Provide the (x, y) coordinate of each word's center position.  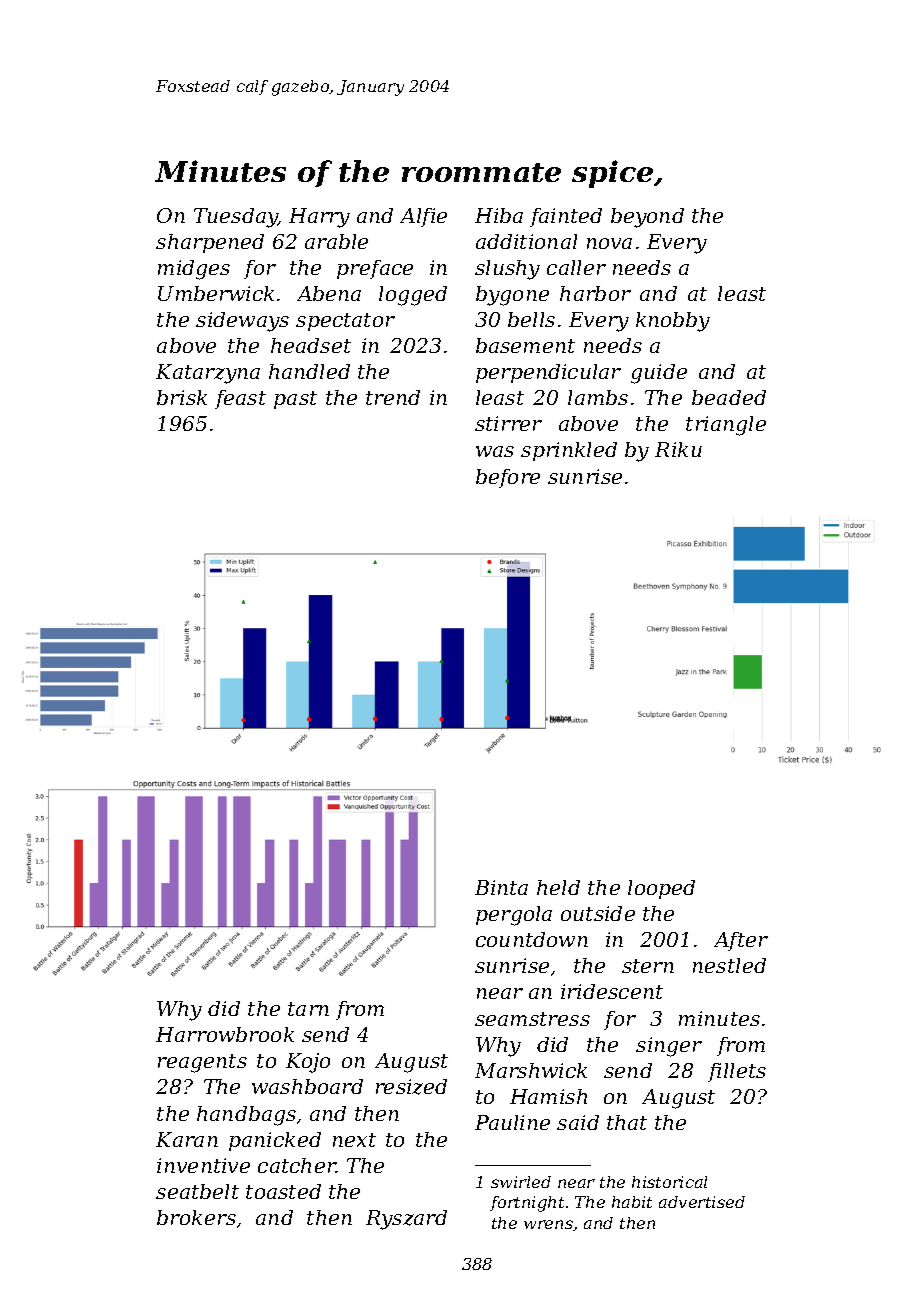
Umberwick (216, 293)
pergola (514, 916)
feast (240, 399)
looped (661, 889)
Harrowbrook (225, 1034)
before (508, 478)
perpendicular (548, 373)
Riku (678, 449)
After (741, 941)
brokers (196, 1217)
